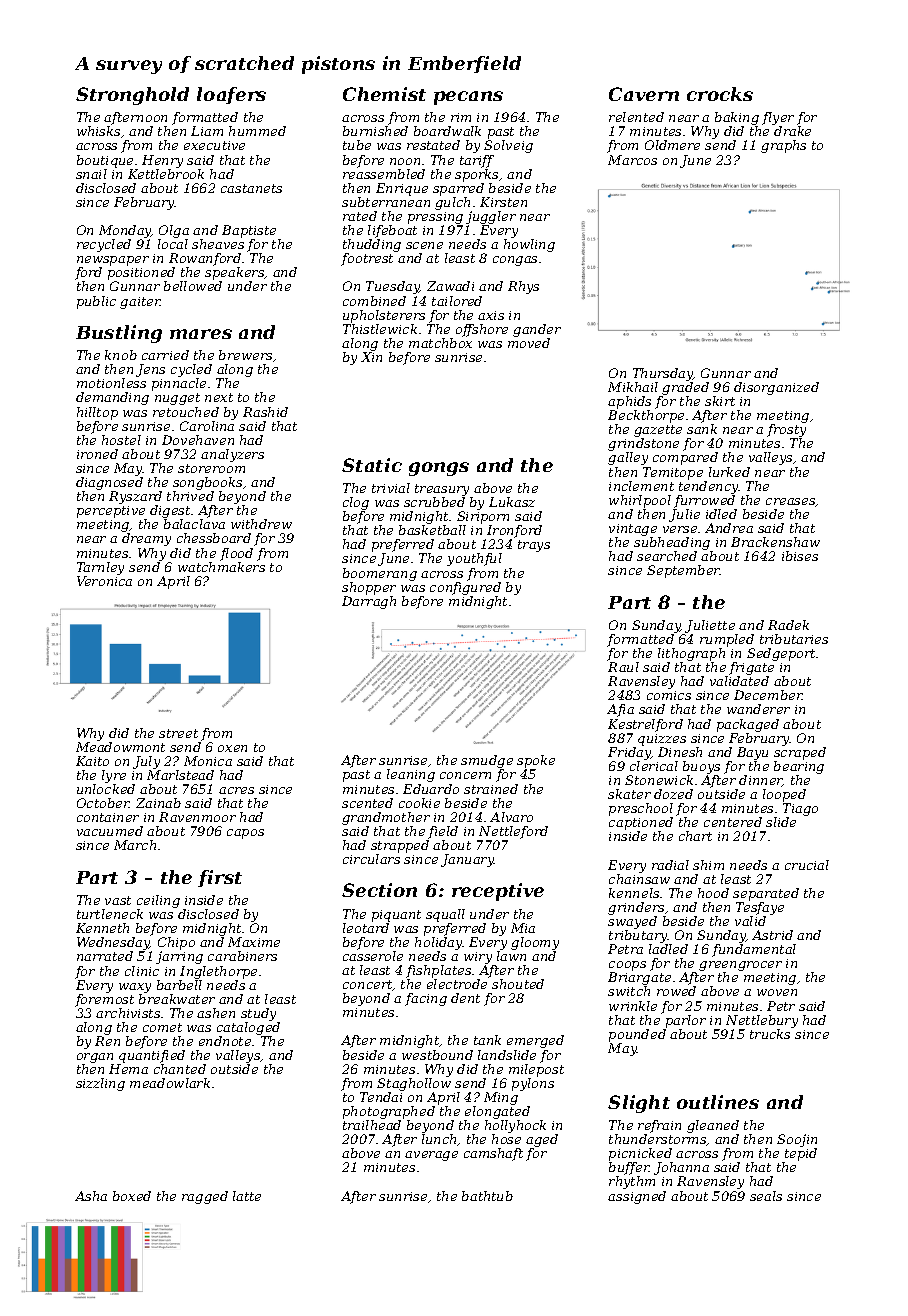  Describe the element at coordinates (644, 94) in the screenshot. I see `Cavern` at that location.
